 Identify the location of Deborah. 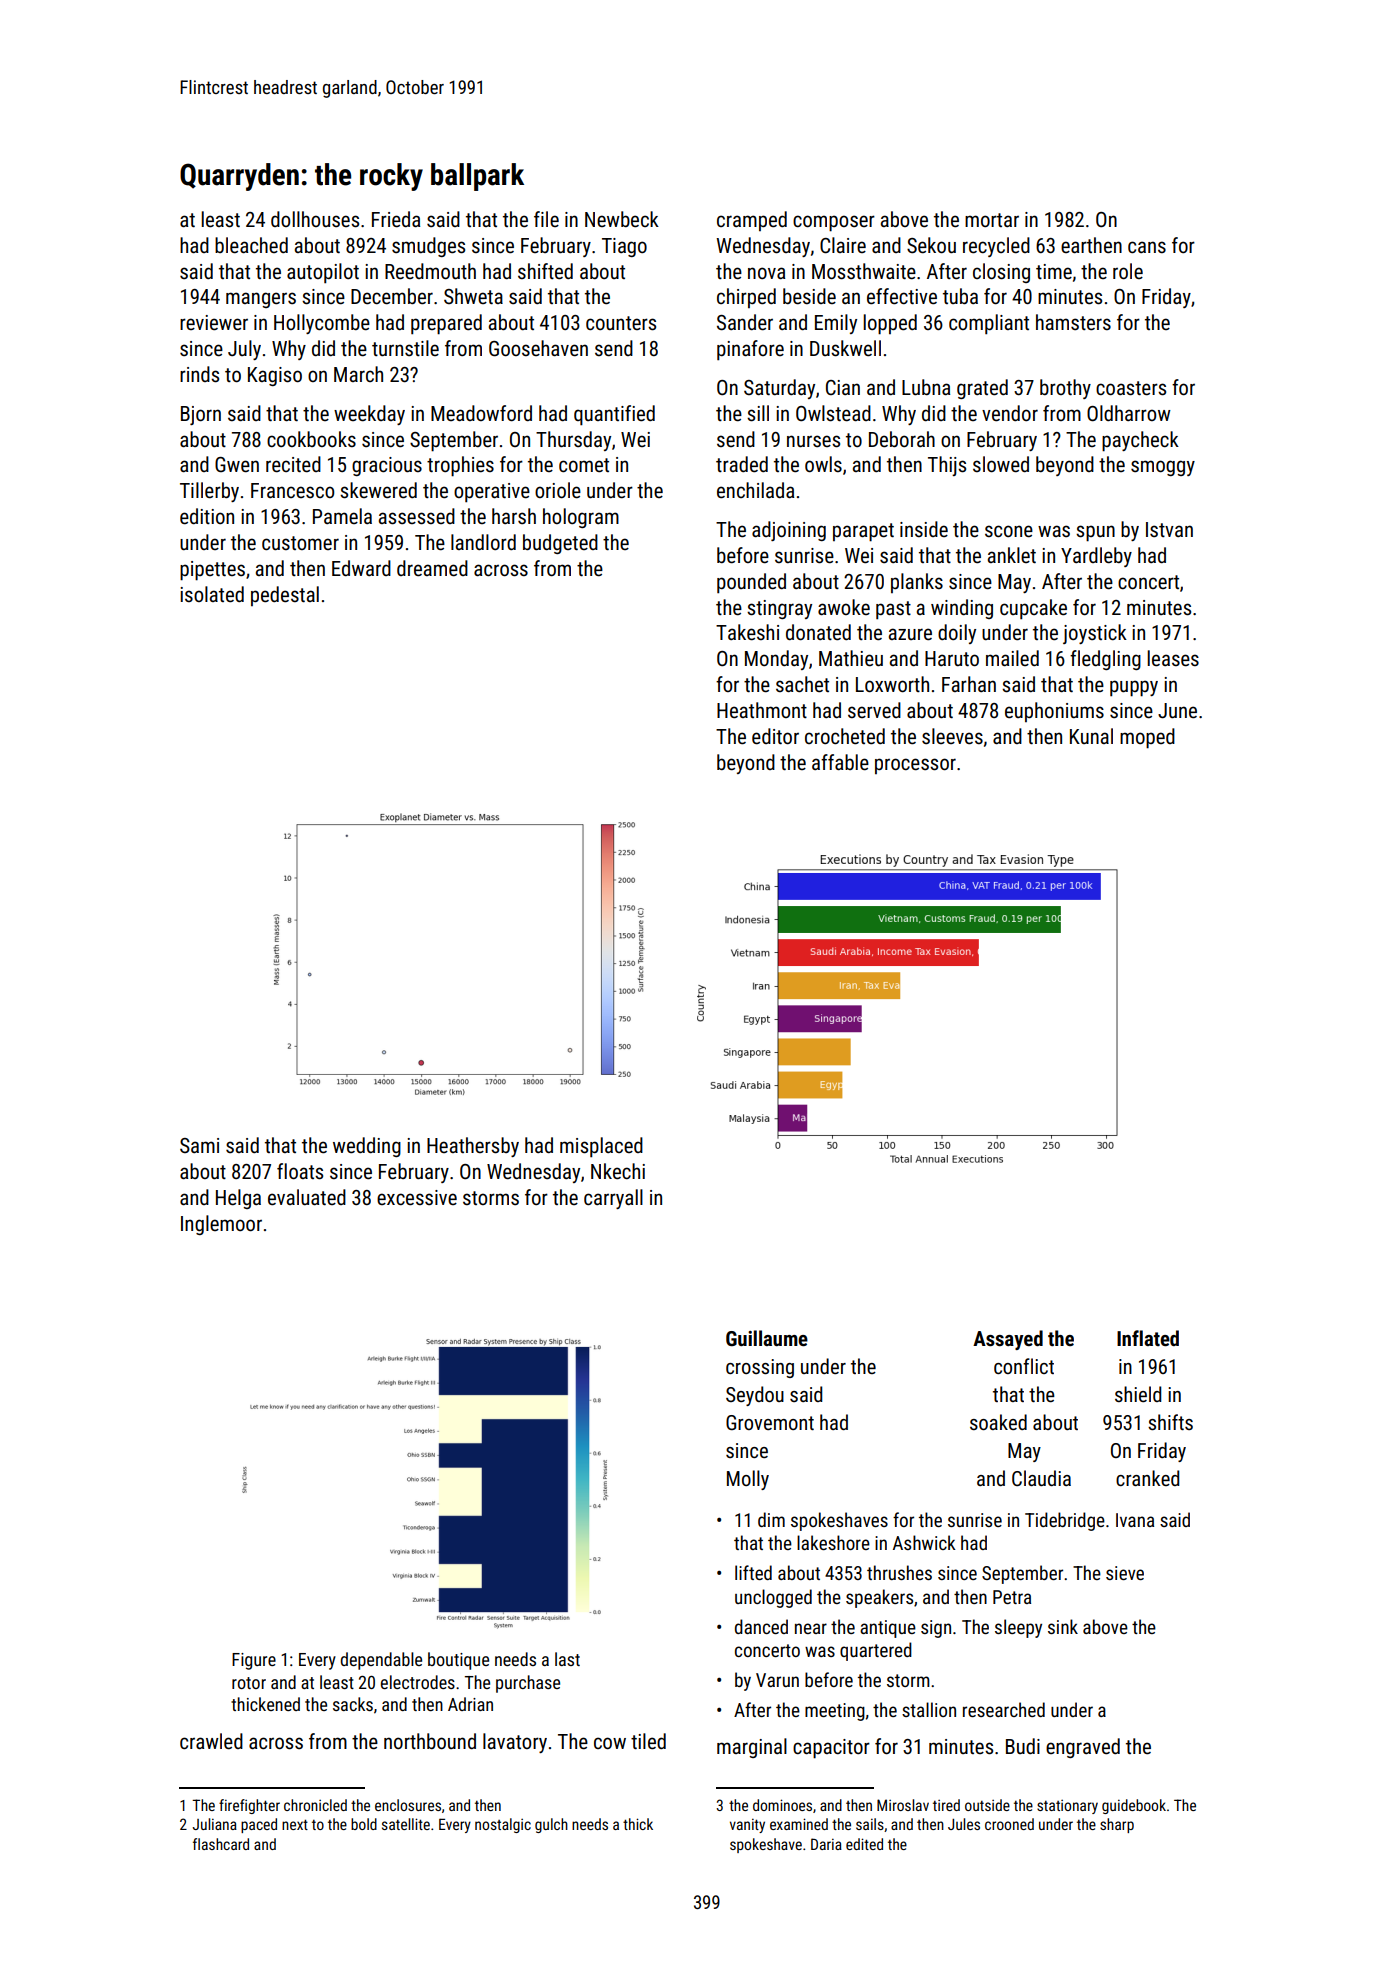
(902, 439).
